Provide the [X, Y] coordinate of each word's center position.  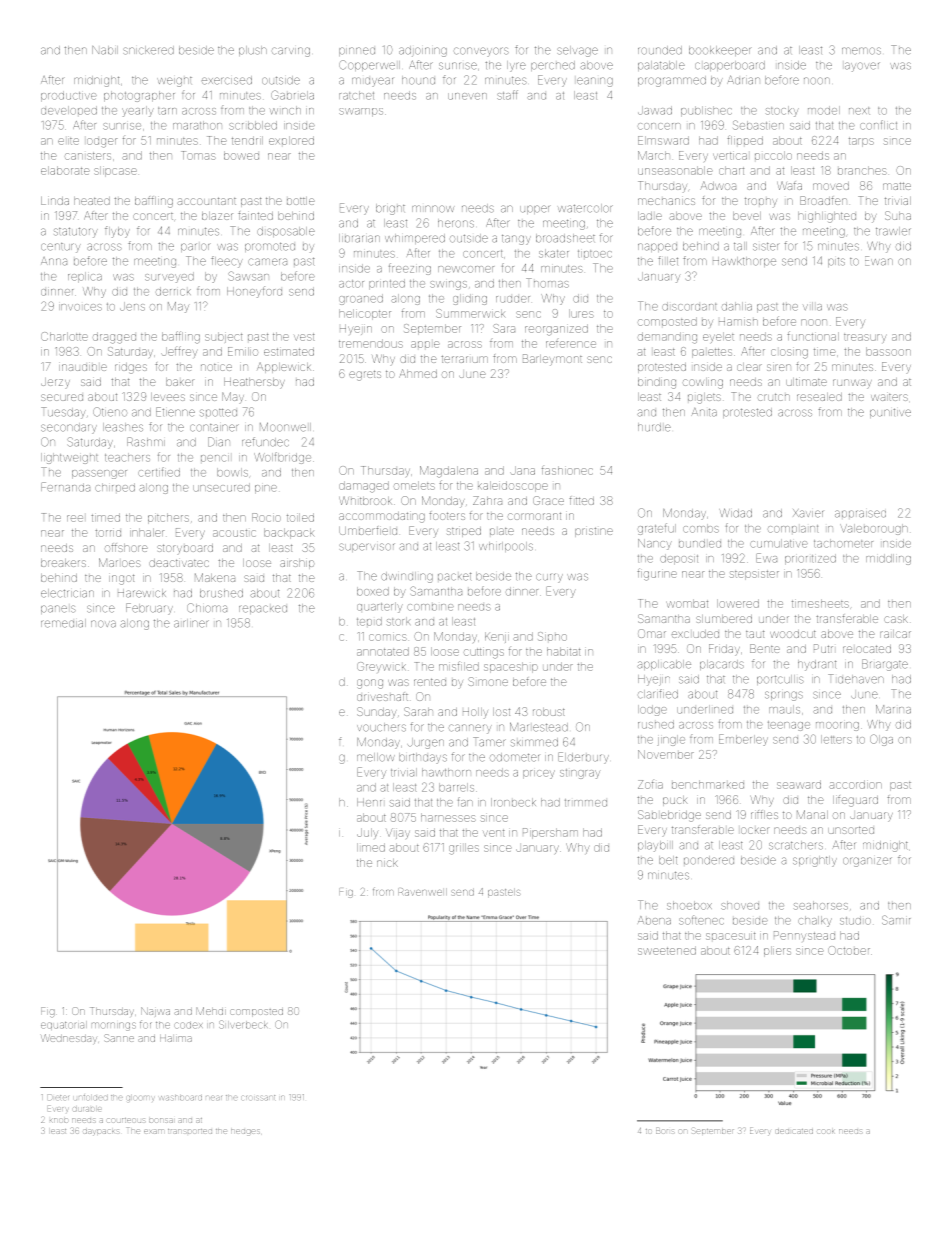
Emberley [743, 740]
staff [507, 95]
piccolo [773, 155]
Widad [735, 513]
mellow [376, 757]
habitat [563, 651]
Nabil [105, 50]
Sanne [119, 1038]
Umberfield [368, 530]
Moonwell [285, 427]
